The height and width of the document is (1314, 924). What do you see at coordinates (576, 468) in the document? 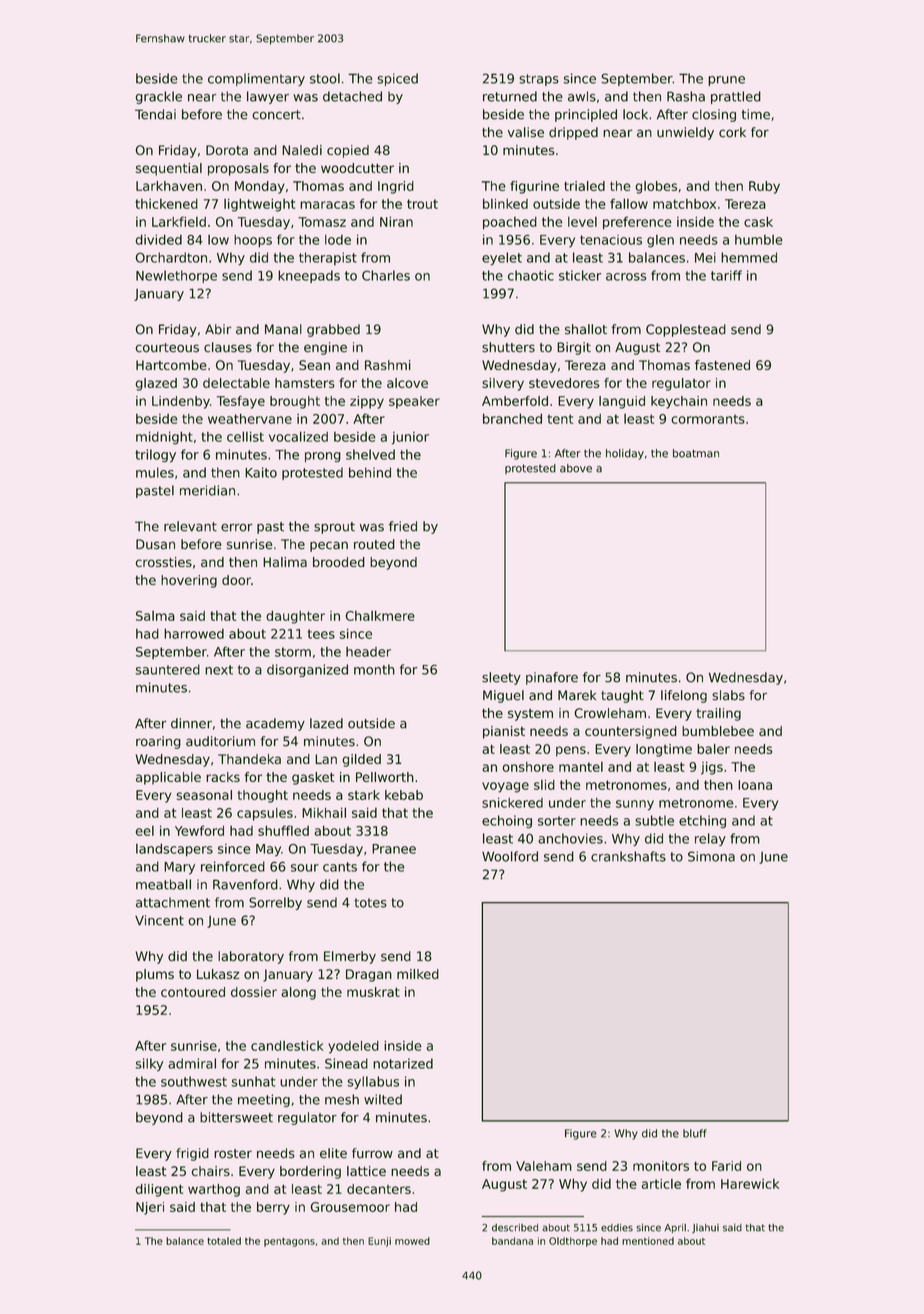
I see `above` at bounding box center [576, 468].
